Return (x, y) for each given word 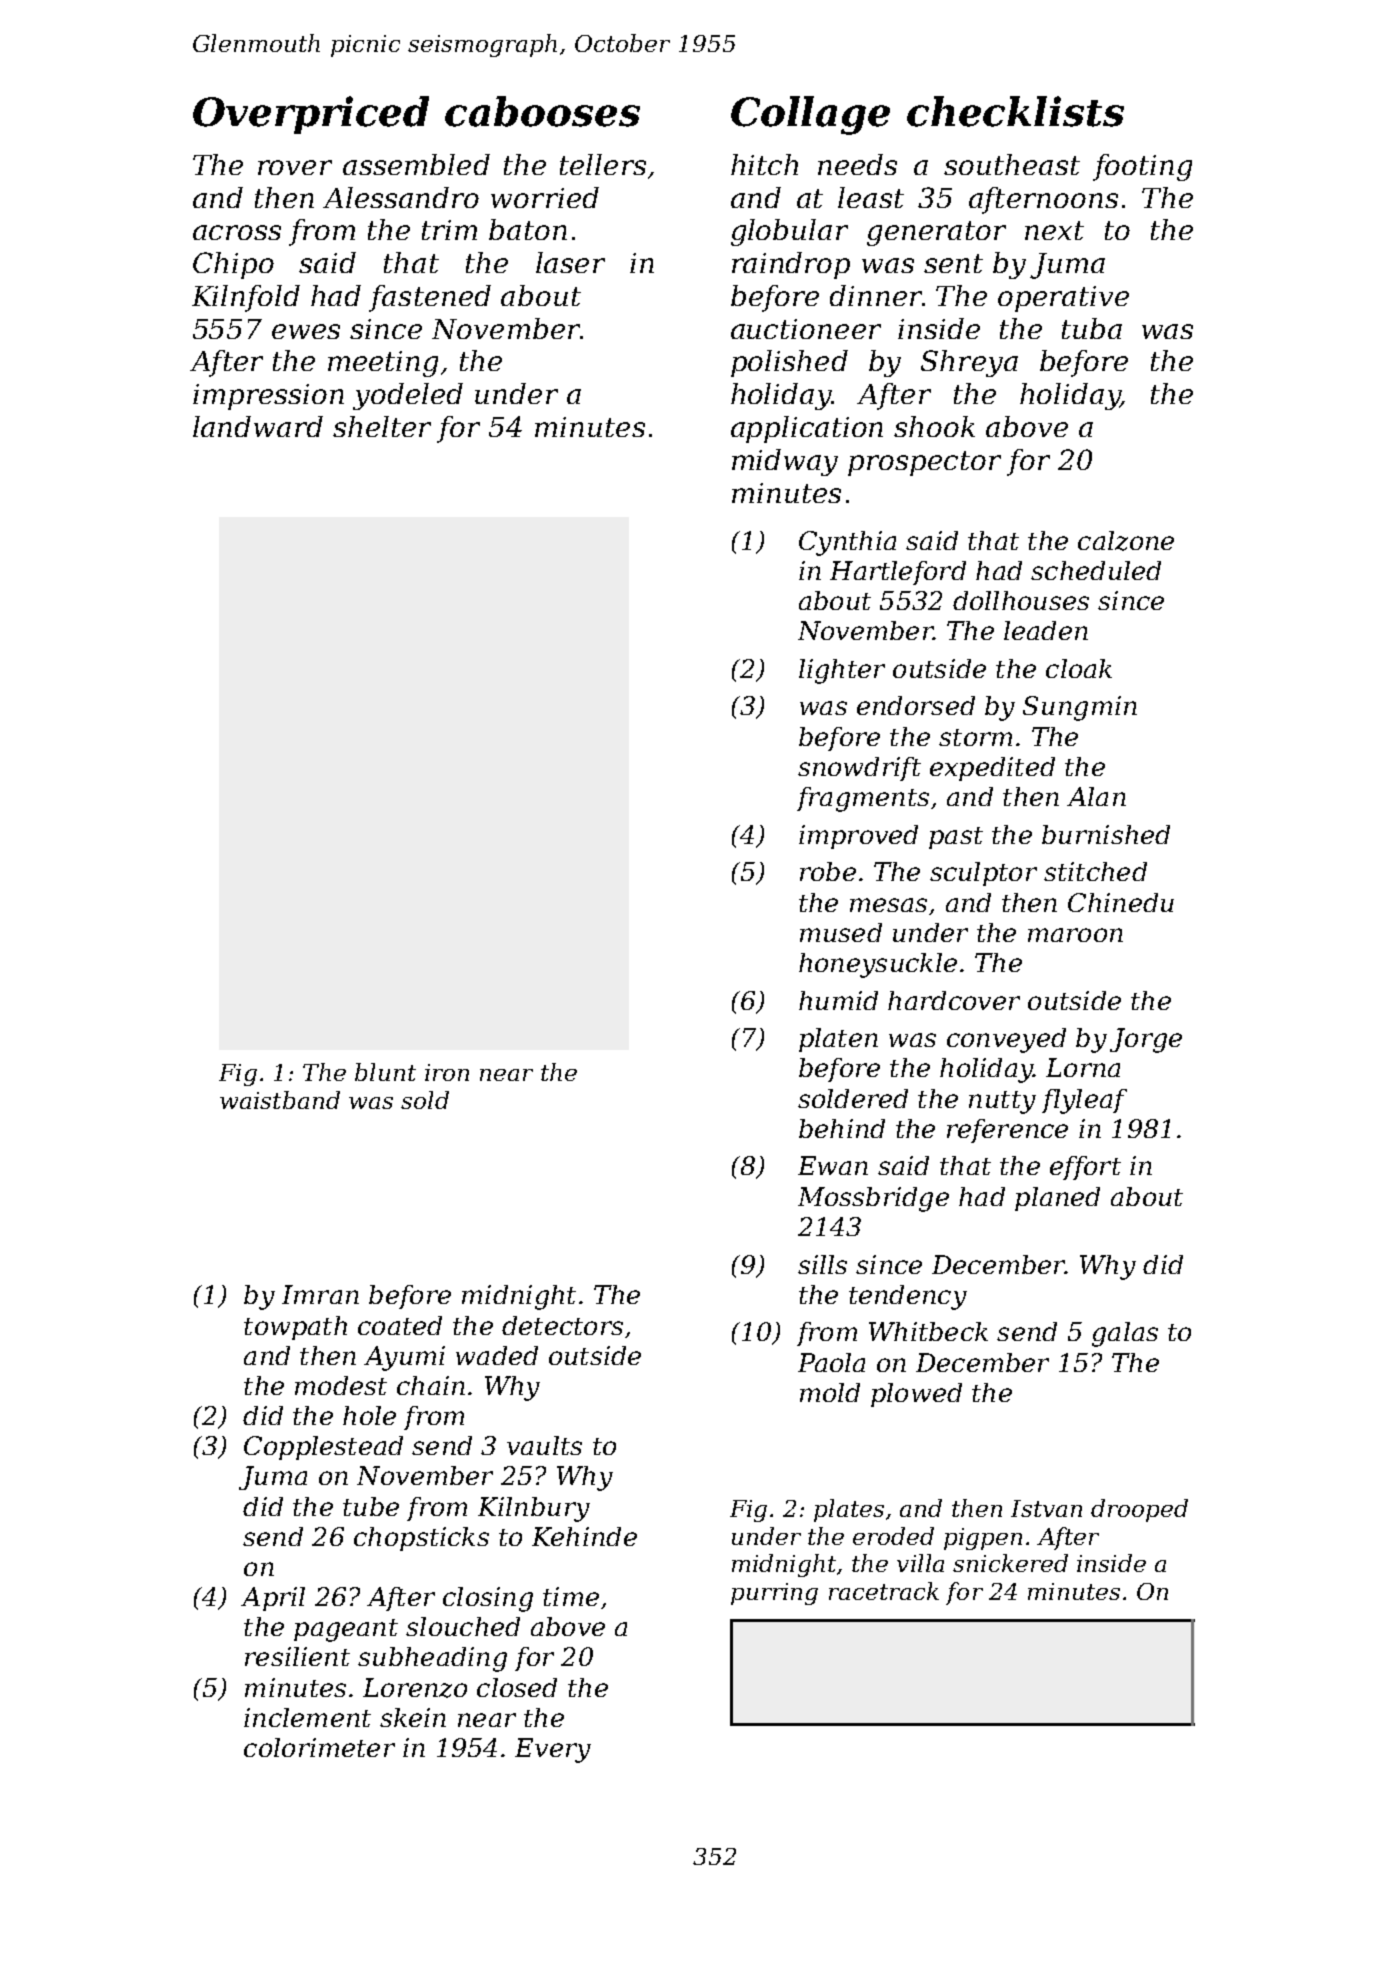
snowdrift (859, 769)
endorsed (916, 705)
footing (1142, 167)
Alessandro (401, 197)
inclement (307, 1717)
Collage (810, 115)
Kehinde (584, 1536)
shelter (382, 426)
